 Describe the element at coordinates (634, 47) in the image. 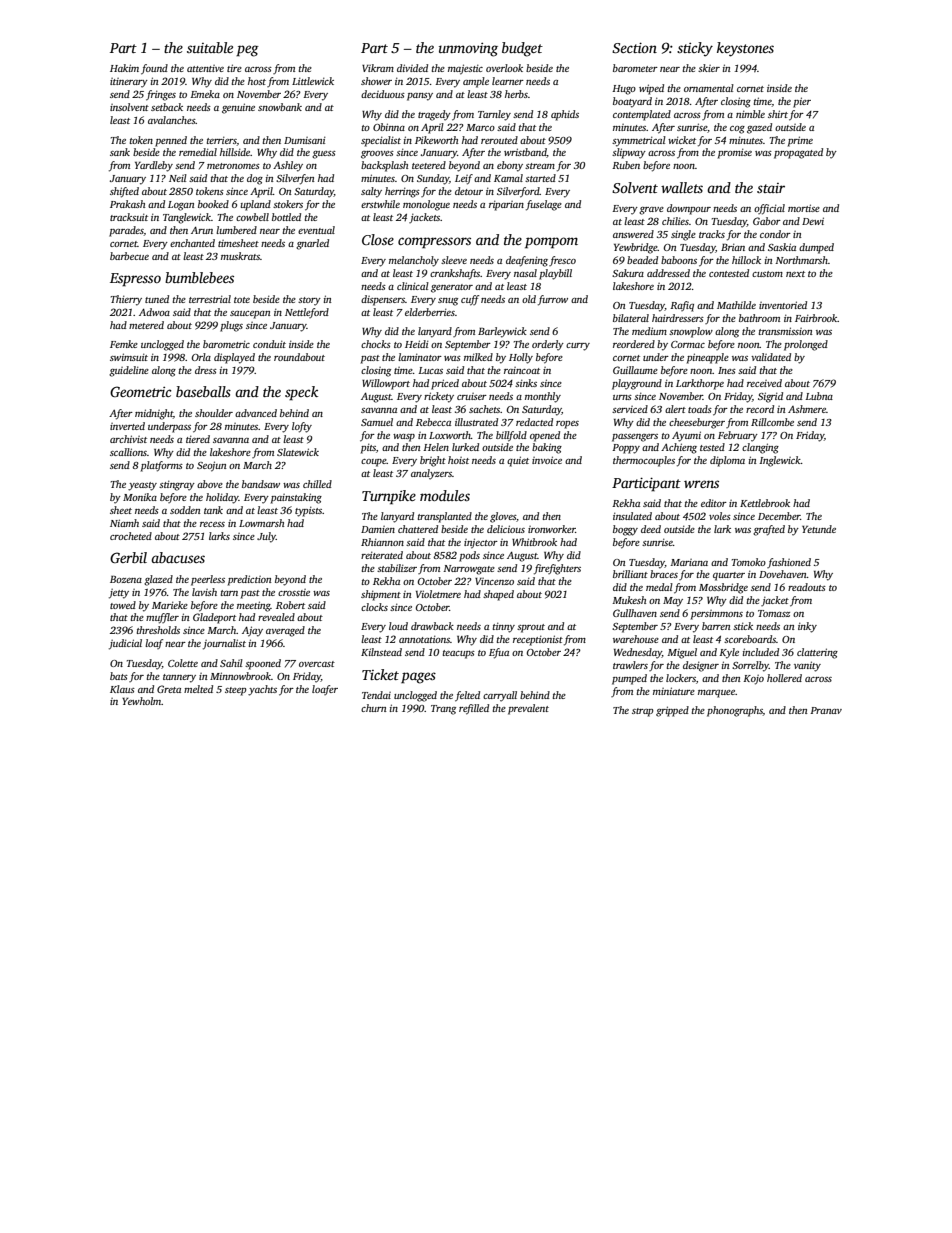

I see `Section` at that location.
